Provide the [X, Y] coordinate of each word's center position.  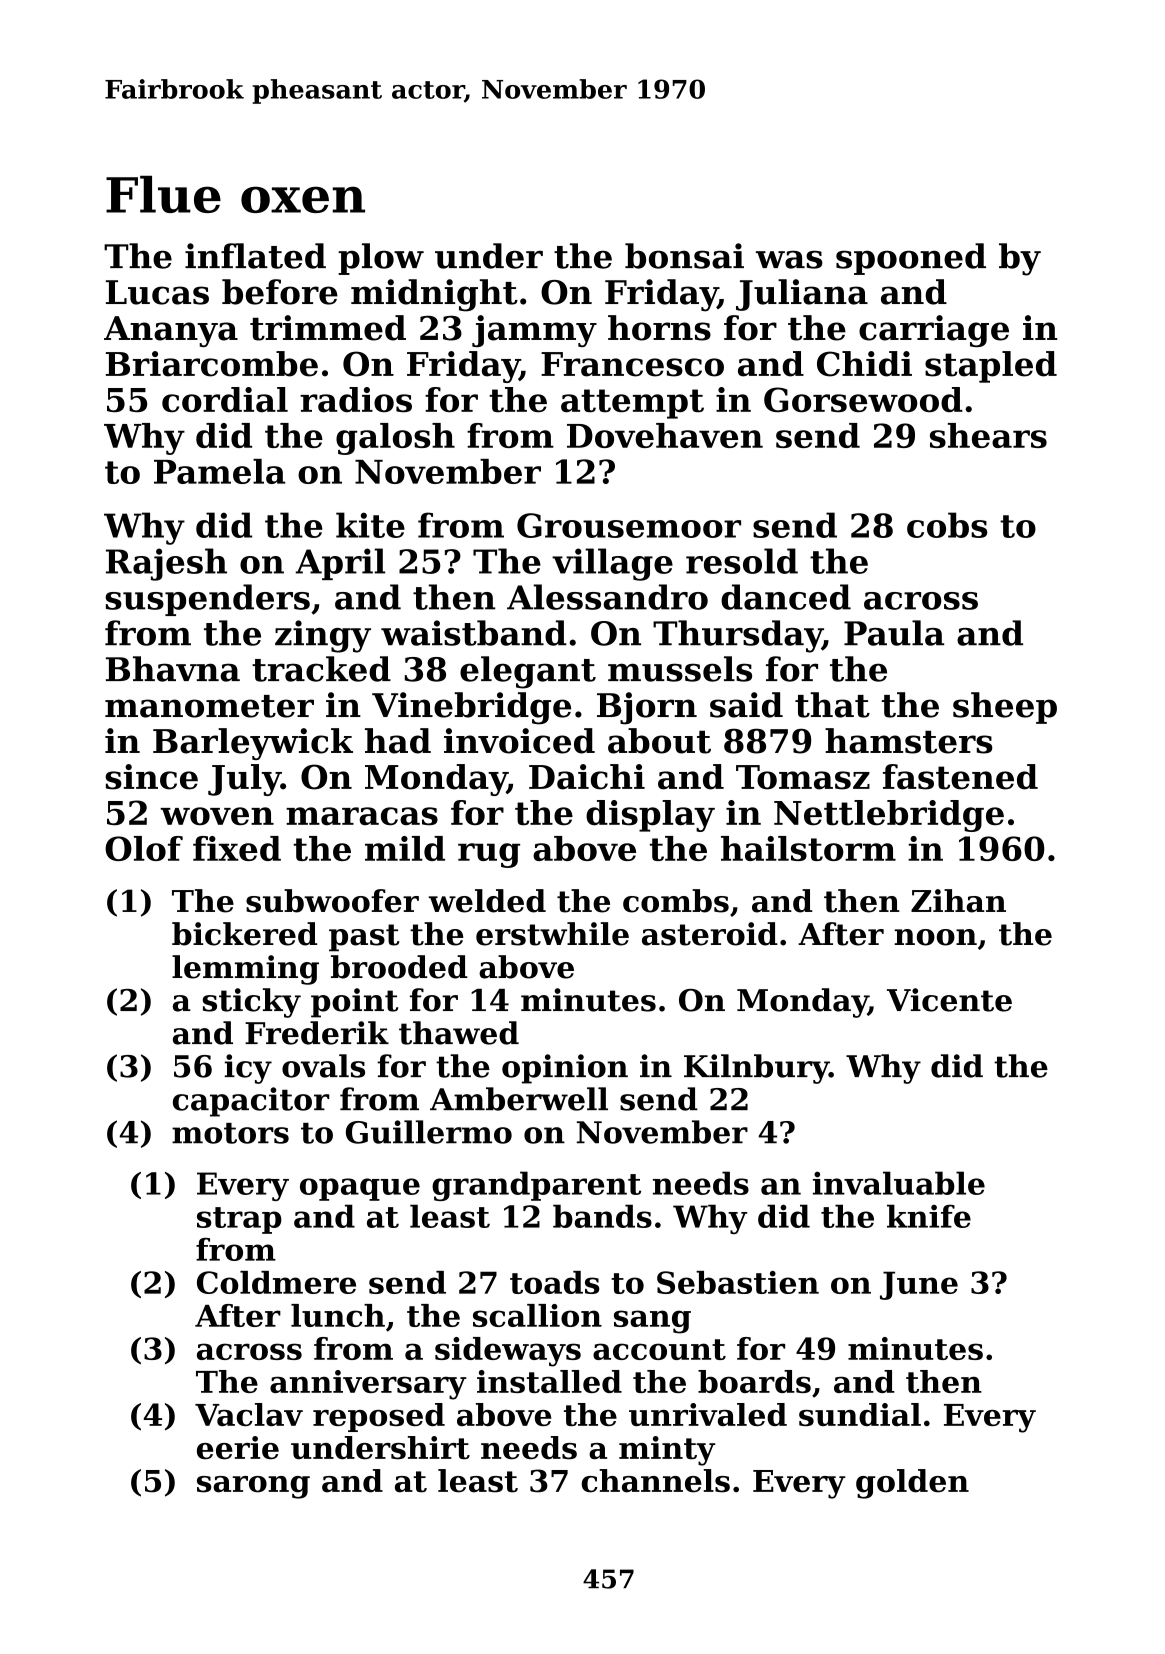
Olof [144, 848]
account [659, 1349]
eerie [238, 1448]
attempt [632, 404]
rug [489, 855]
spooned [911, 259]
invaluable [899, 1183]
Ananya [171, 331]
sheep [1005, 708]
